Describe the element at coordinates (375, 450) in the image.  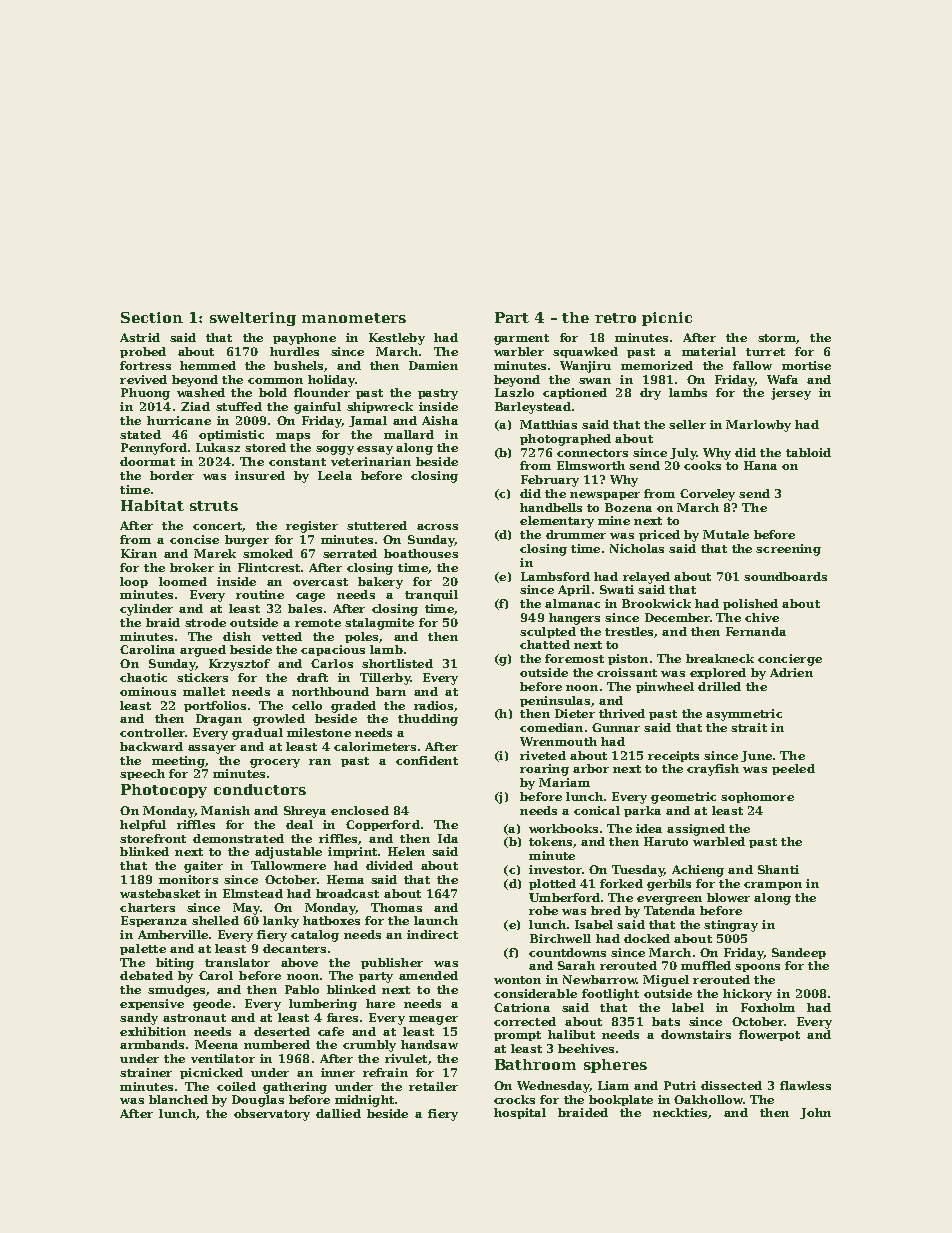
I see `essay` at that location.
